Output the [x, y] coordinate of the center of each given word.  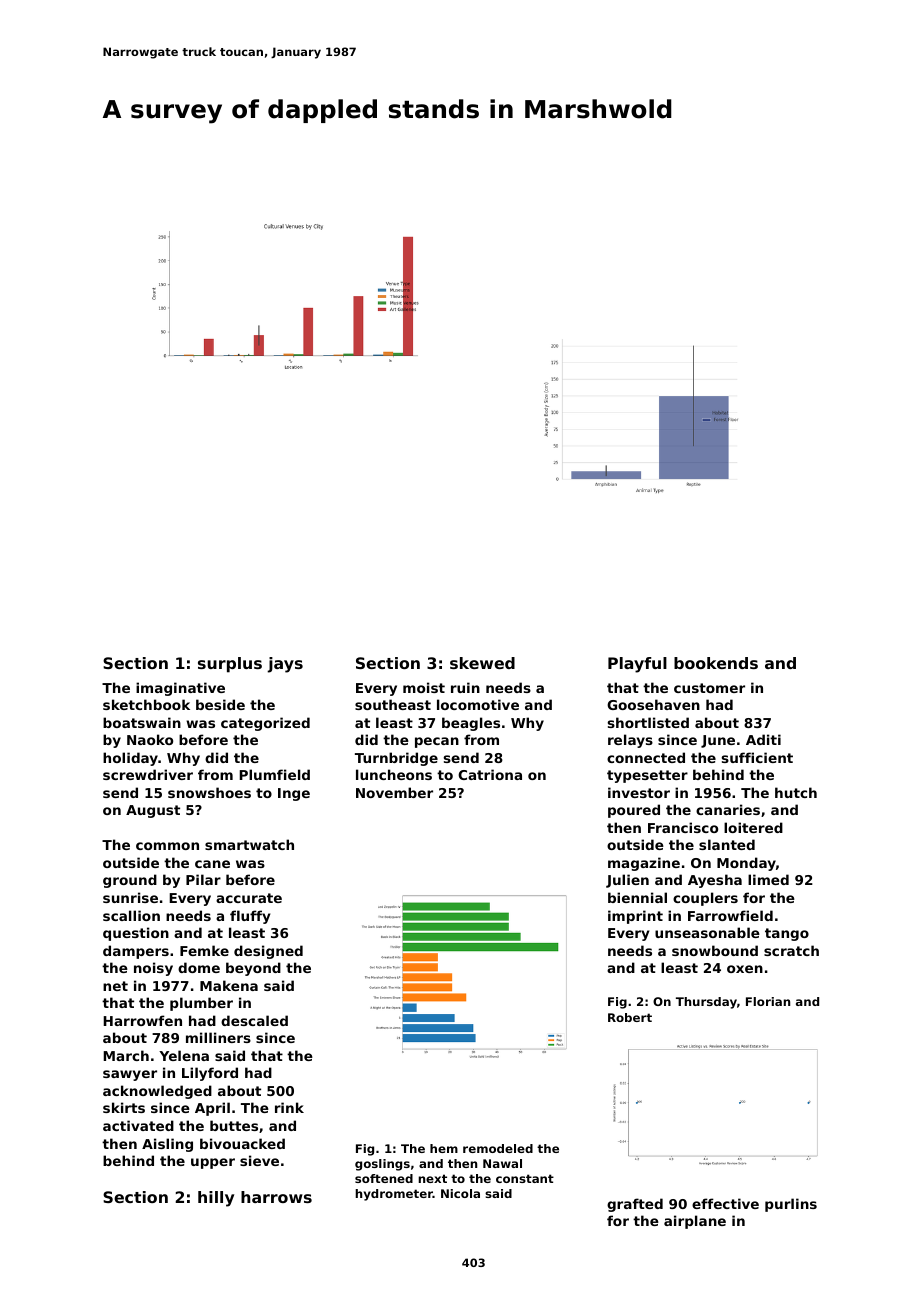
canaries [728, 809]
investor [639, 792]
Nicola [460, 1193]
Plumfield [274, 774]
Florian [768, 1001]
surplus [230, 665]
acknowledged [157, 1092]
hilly [216, 1199]
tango [787, 934]
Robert [630, 1017]
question [136, 934]
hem [444, 1148]
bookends [716, 663]
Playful [637, 665]
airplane [695, 1222]
